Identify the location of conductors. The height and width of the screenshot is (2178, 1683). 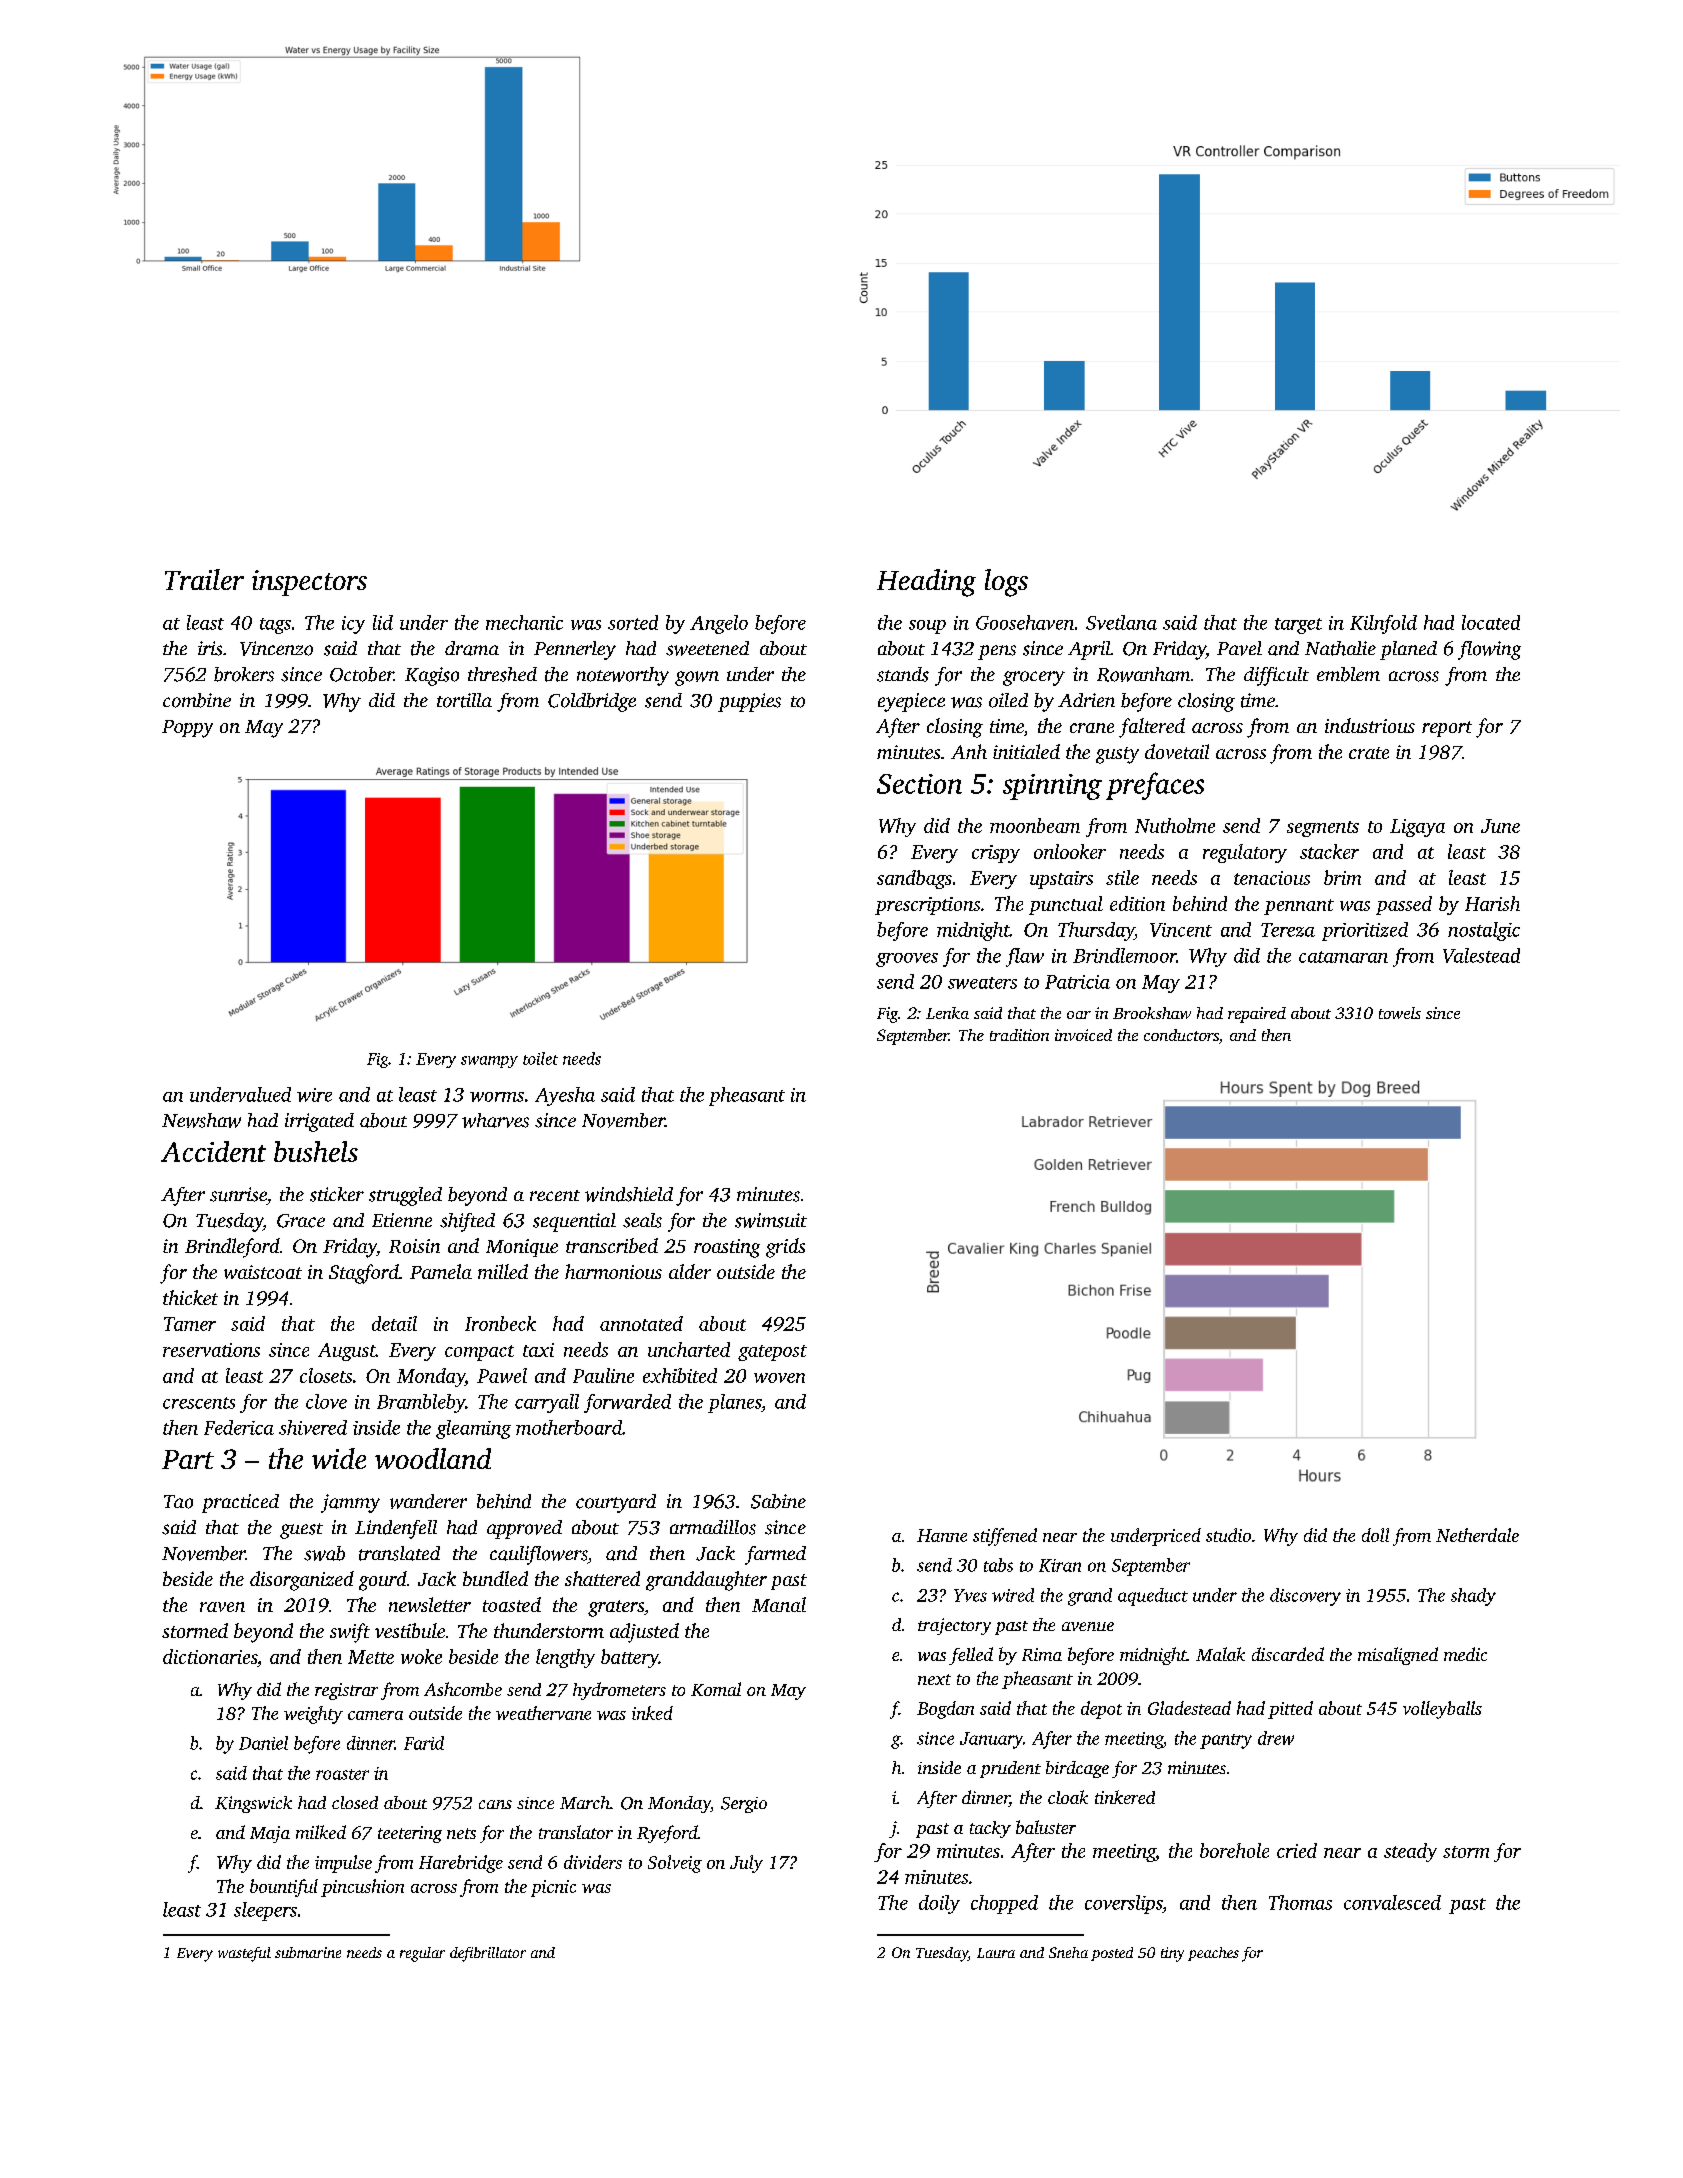
(1181, 1035).
